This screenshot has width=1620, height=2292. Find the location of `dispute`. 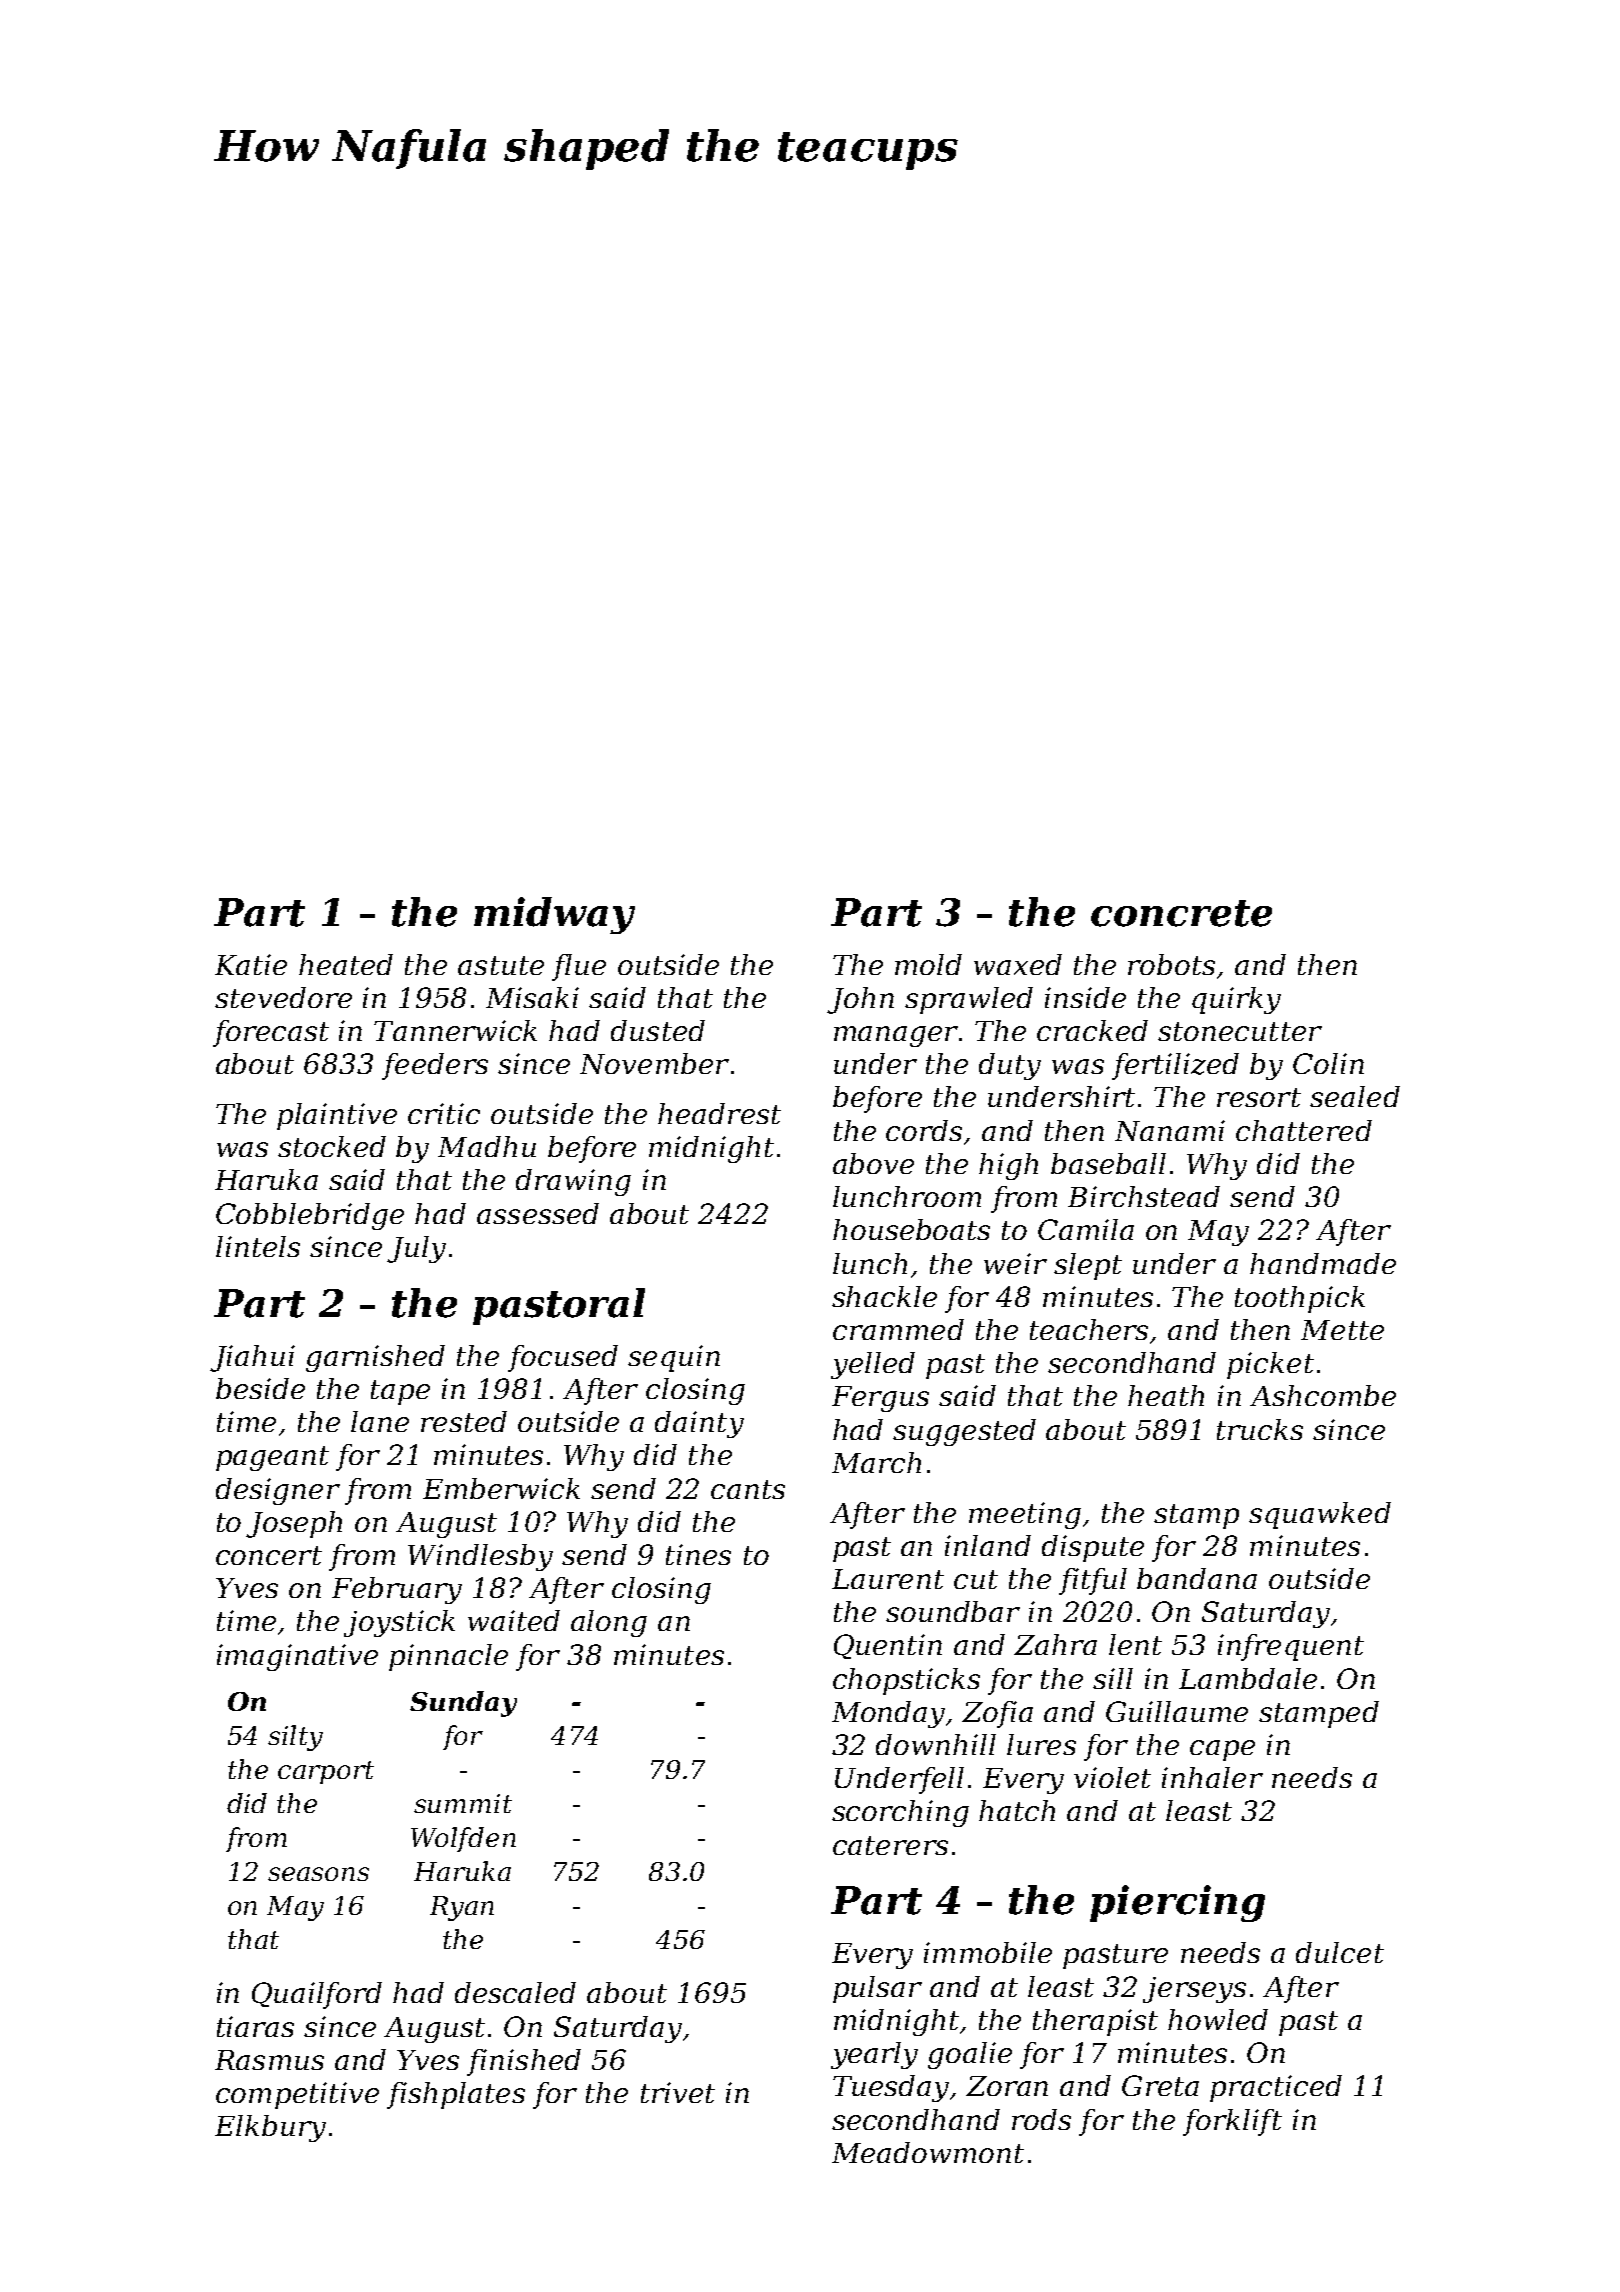

dispute is located at coordinates (1093, 1548).
